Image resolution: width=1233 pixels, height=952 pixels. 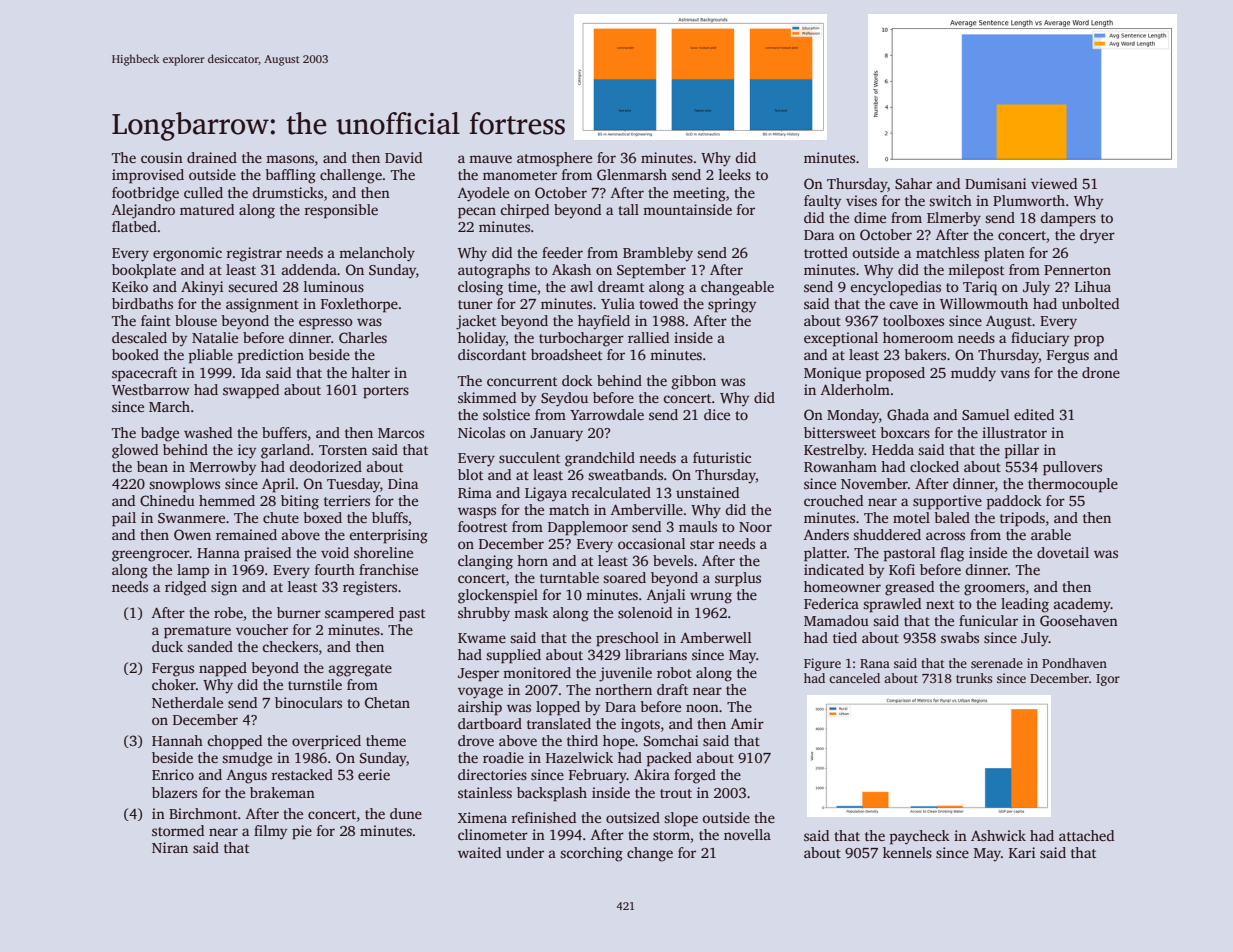 What do you see at coordinates (351, 176) in the screenshot?
I see `challenge` at bounding box center [351, 176].
